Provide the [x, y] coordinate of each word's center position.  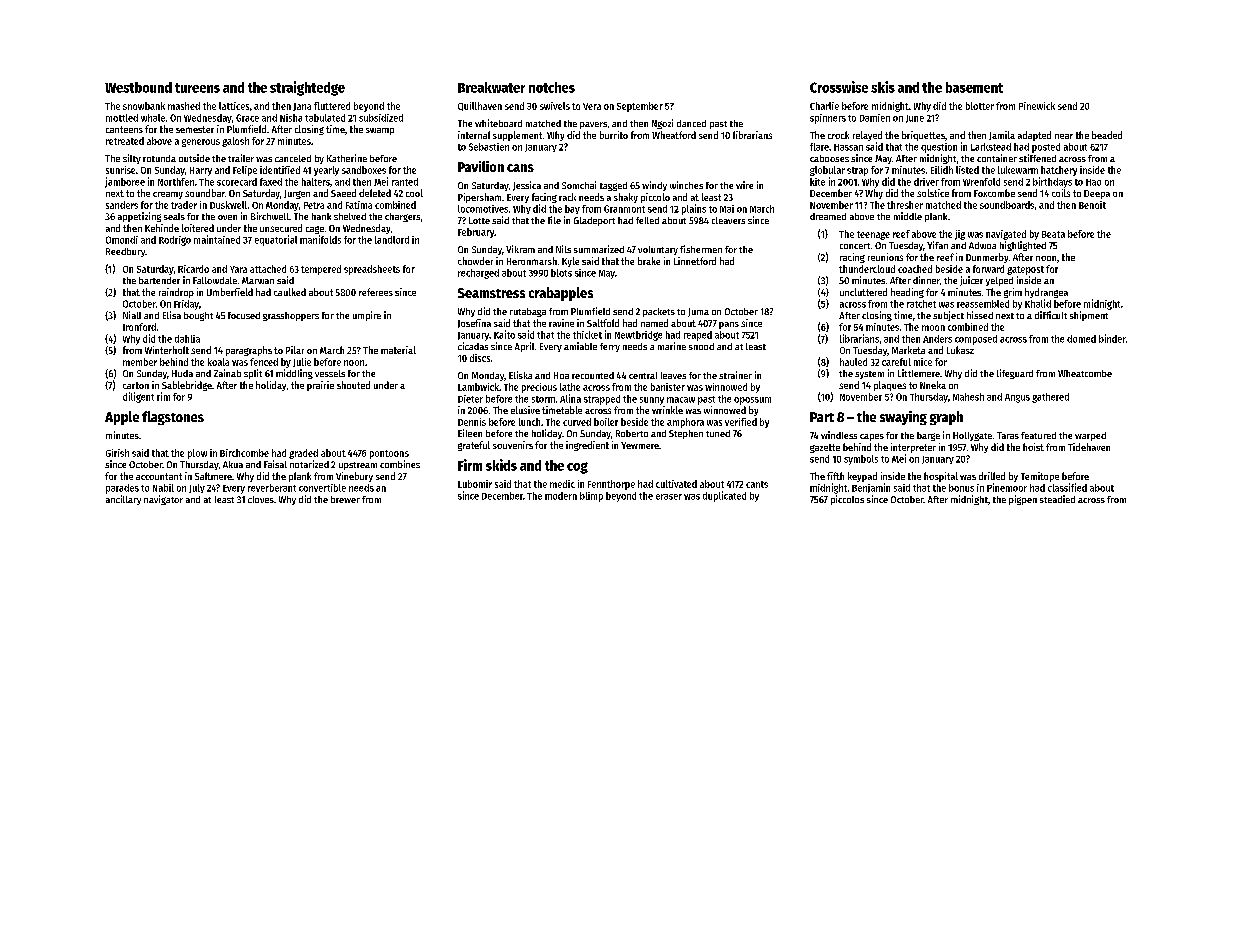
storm [543, 399]
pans [729, 325]
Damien [875, 118]
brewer [345, 499]
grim [1013, 293]
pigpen [1023, 500]
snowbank [144, 106]
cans [520, 168]
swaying [903, 418]
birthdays [1052, 182]
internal [474, 135]
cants [757, 484]
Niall [132, 315]
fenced [264, 362]
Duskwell [228, 205]
